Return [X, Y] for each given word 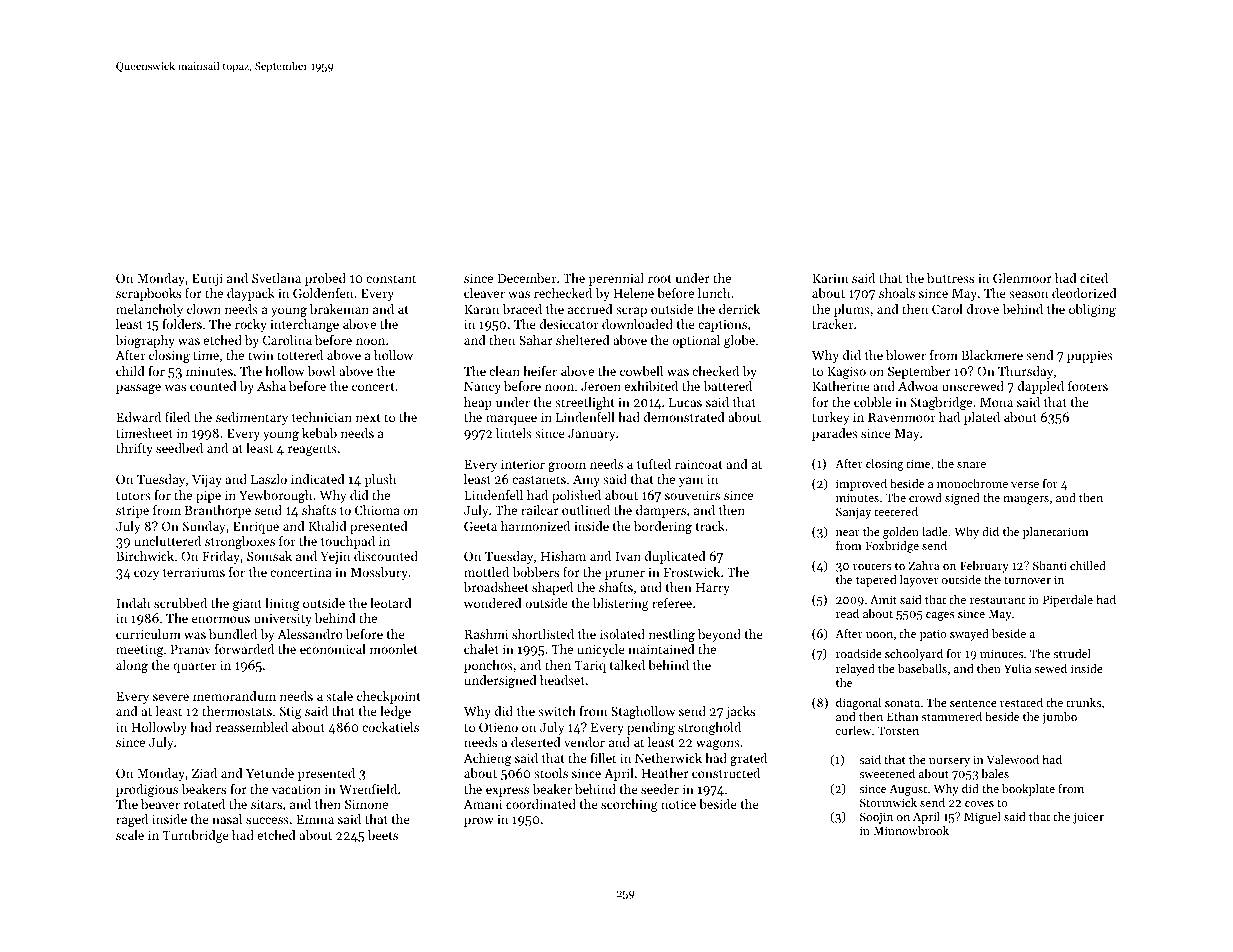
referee [672, 603]
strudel [1072, 653]
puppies [1090, 357]
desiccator [569, 324]
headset [562, 680]
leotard [391, 603]
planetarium [1056, 533]
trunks [1083, 702]
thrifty [134, 449]
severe [171, 697]
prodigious [147, 790]
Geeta [480, 526]
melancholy [149, 310]
